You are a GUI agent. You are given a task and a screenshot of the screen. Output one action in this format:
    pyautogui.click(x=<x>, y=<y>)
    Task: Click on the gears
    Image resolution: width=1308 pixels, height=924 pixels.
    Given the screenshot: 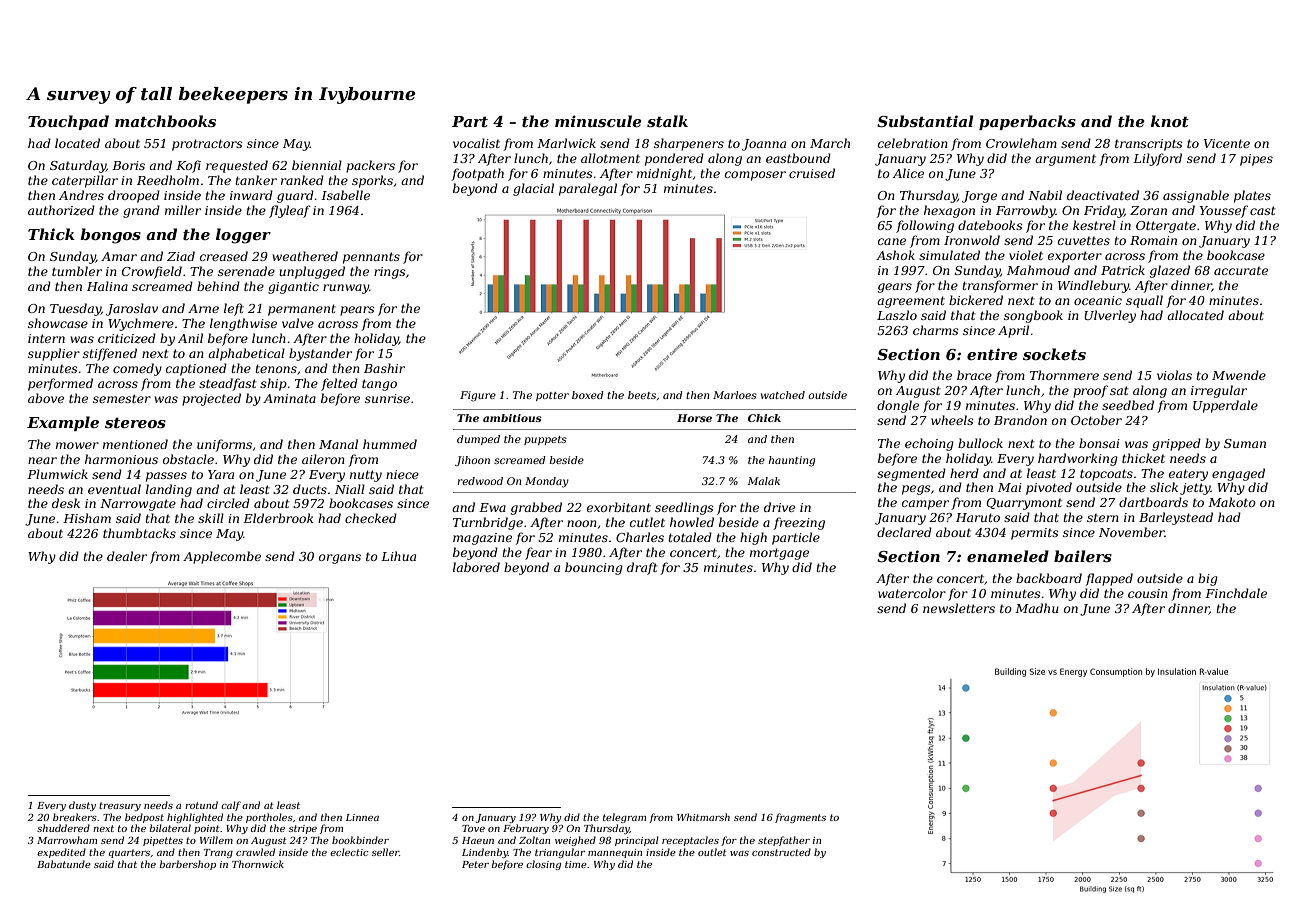 What is the action you would take?
    pyautogui.click(x=895, y=288)
